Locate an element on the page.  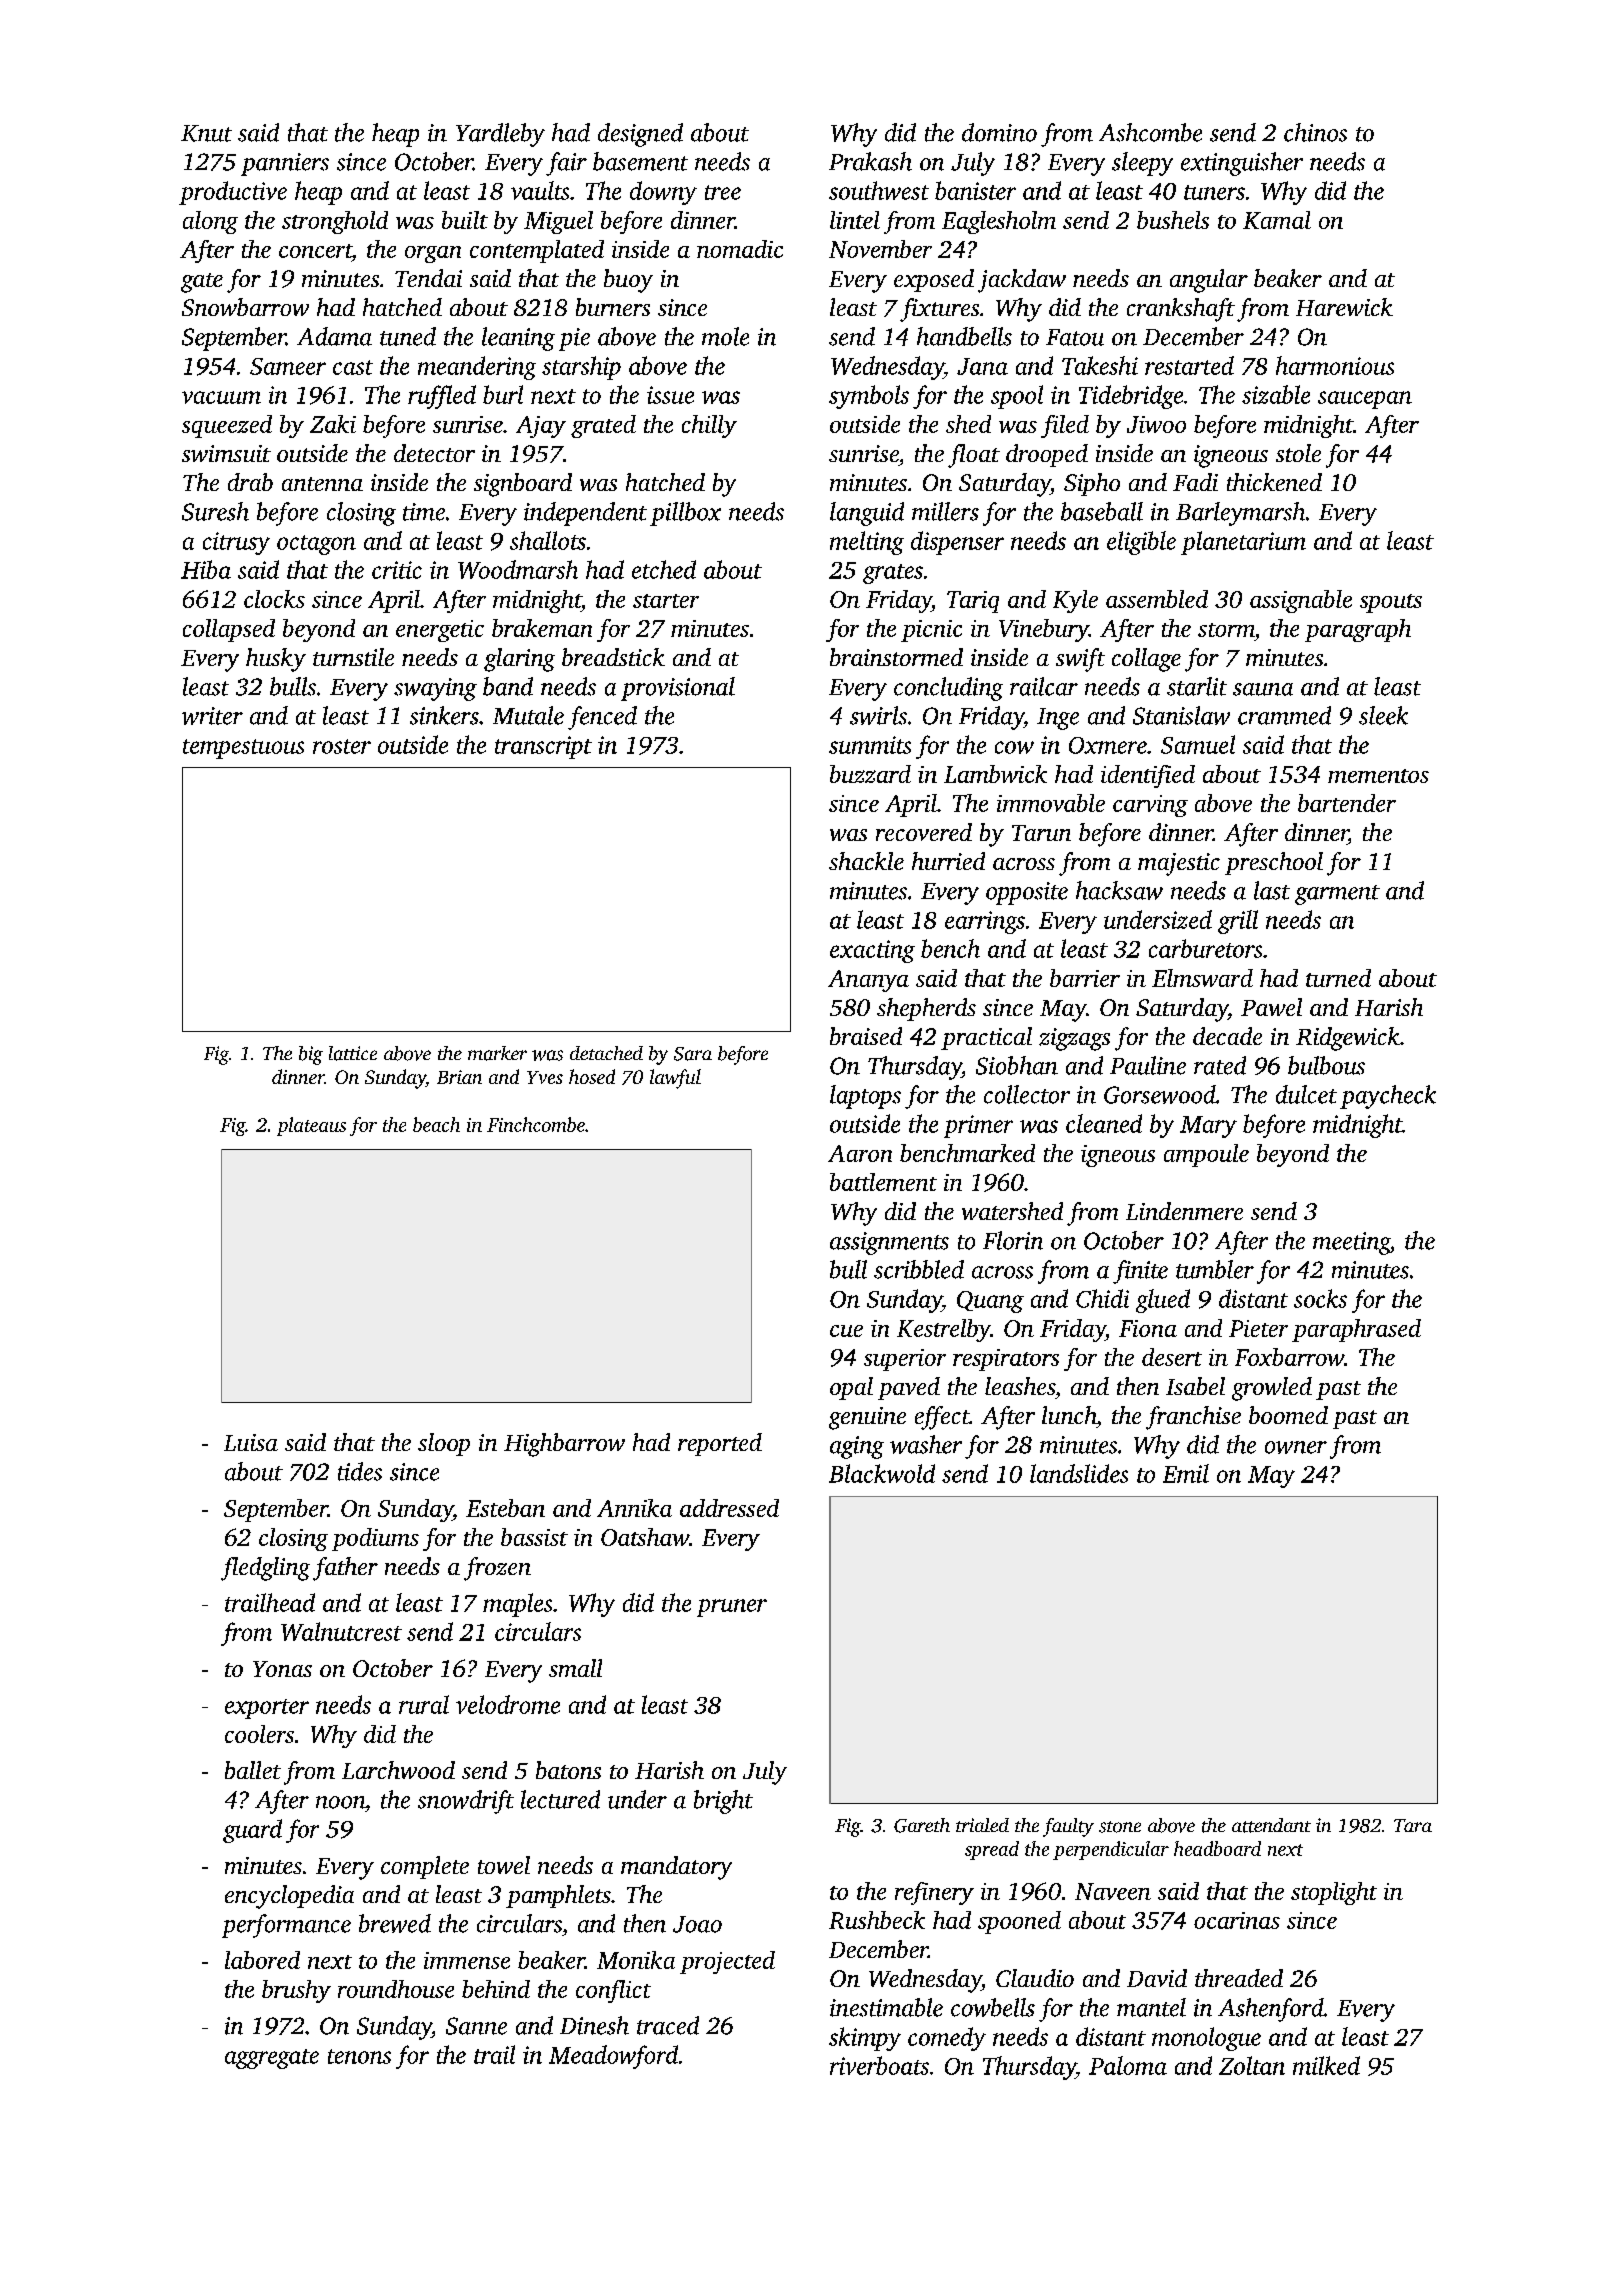
mandatory is located at coordinates (676, 1868).
